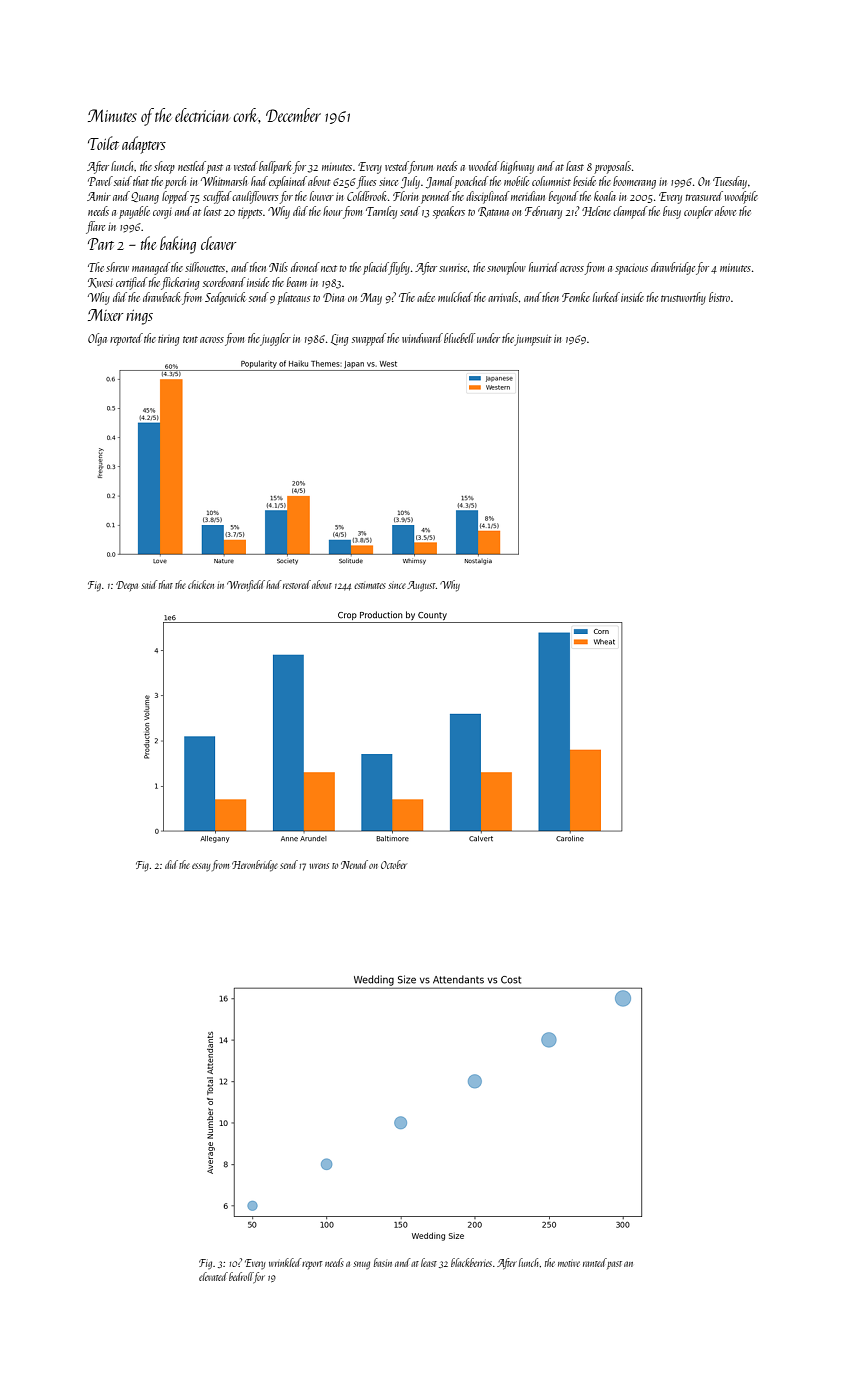 This page has width=849, height=1400. I want to click on wrinkled, so click(285, 1262).
